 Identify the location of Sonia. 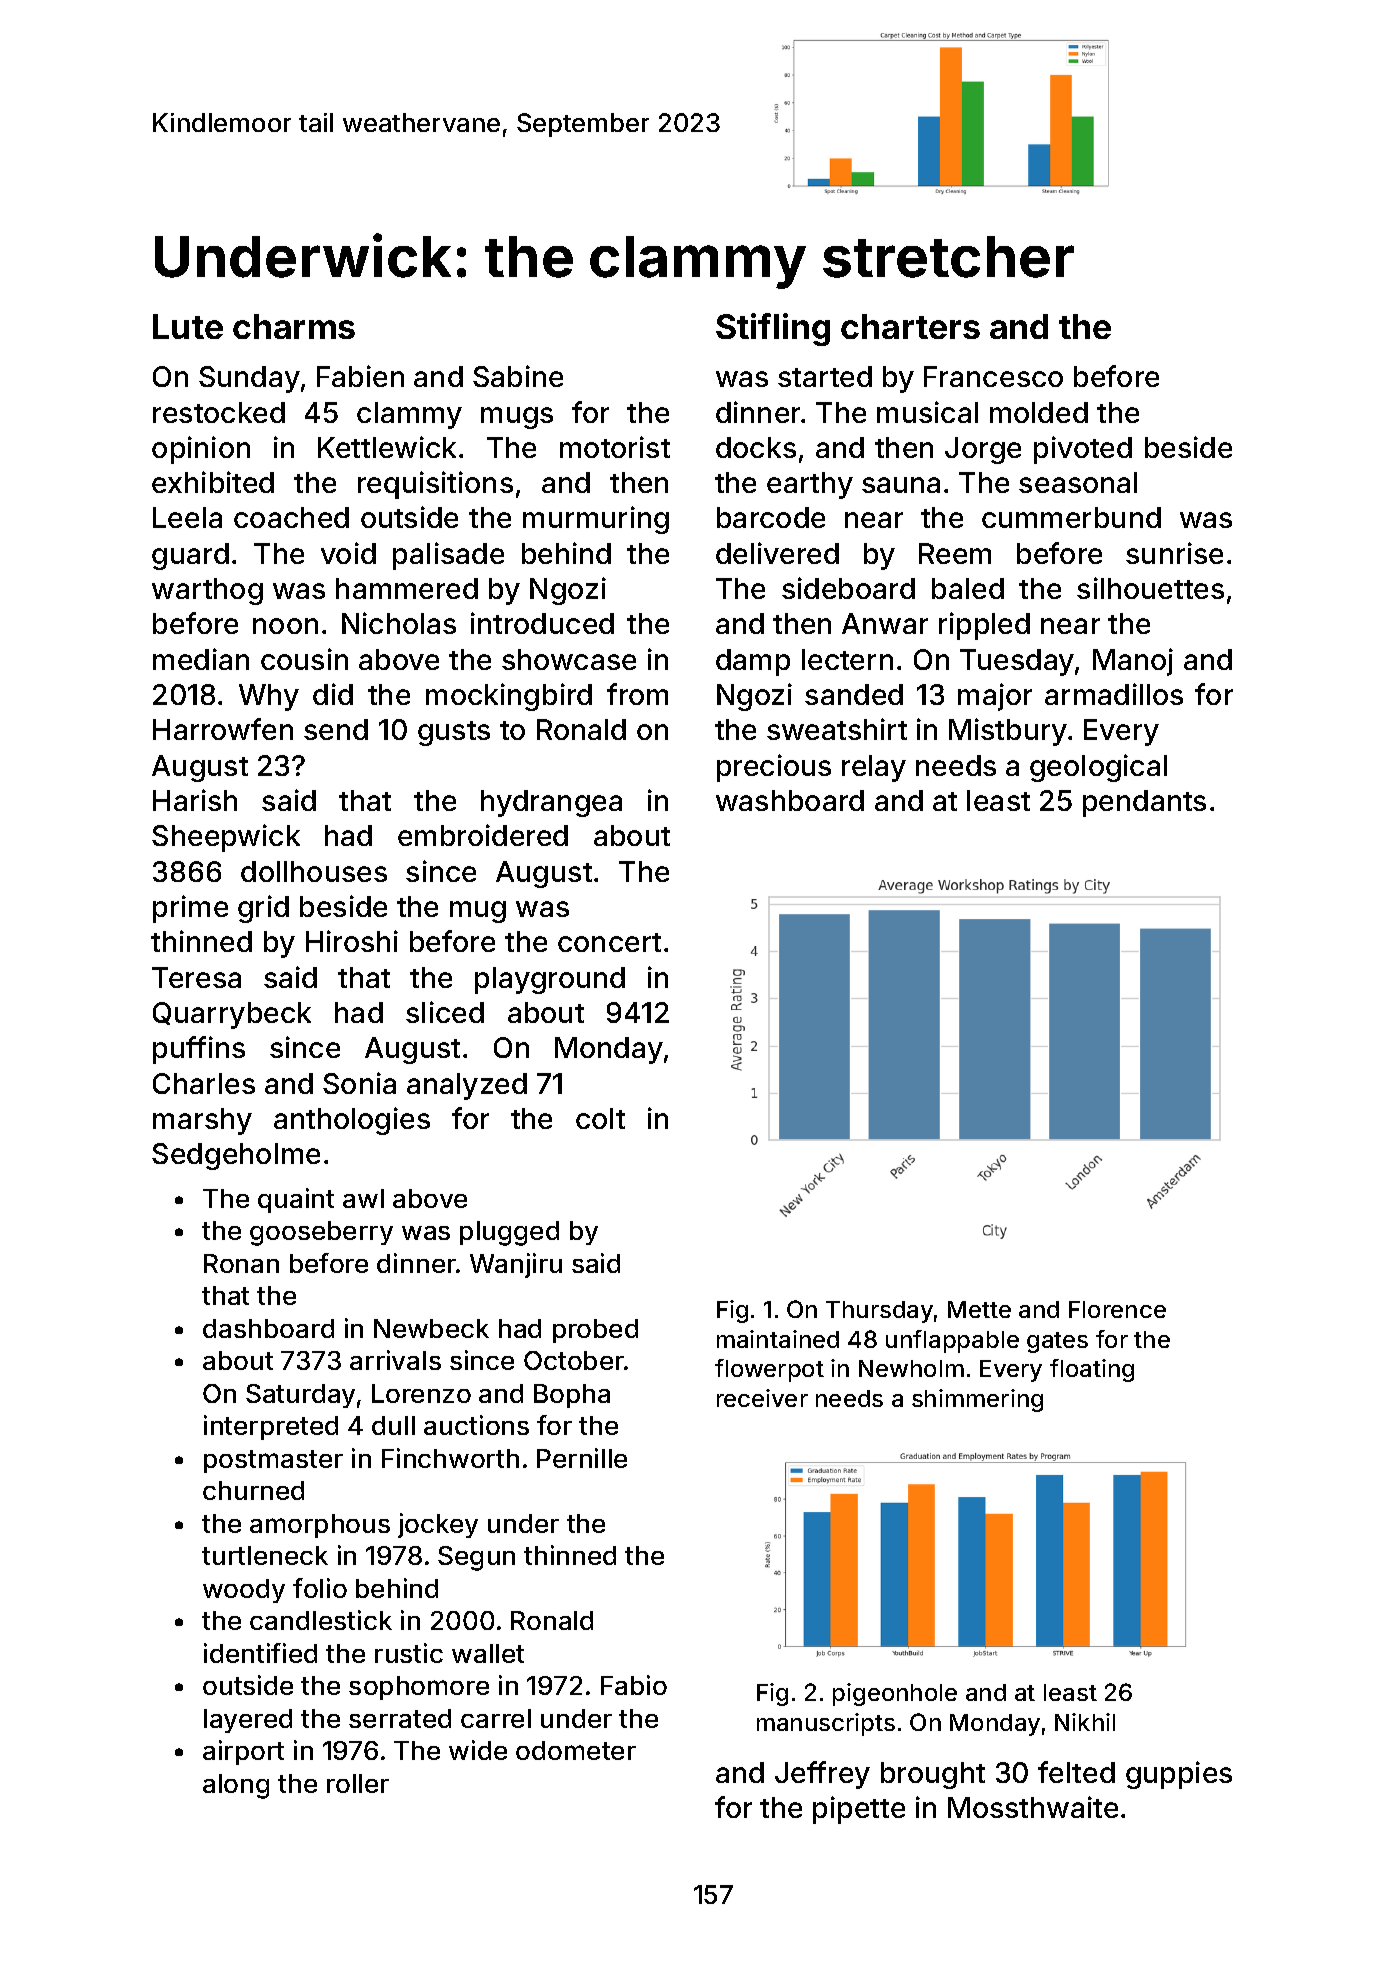
(359, 1083).
